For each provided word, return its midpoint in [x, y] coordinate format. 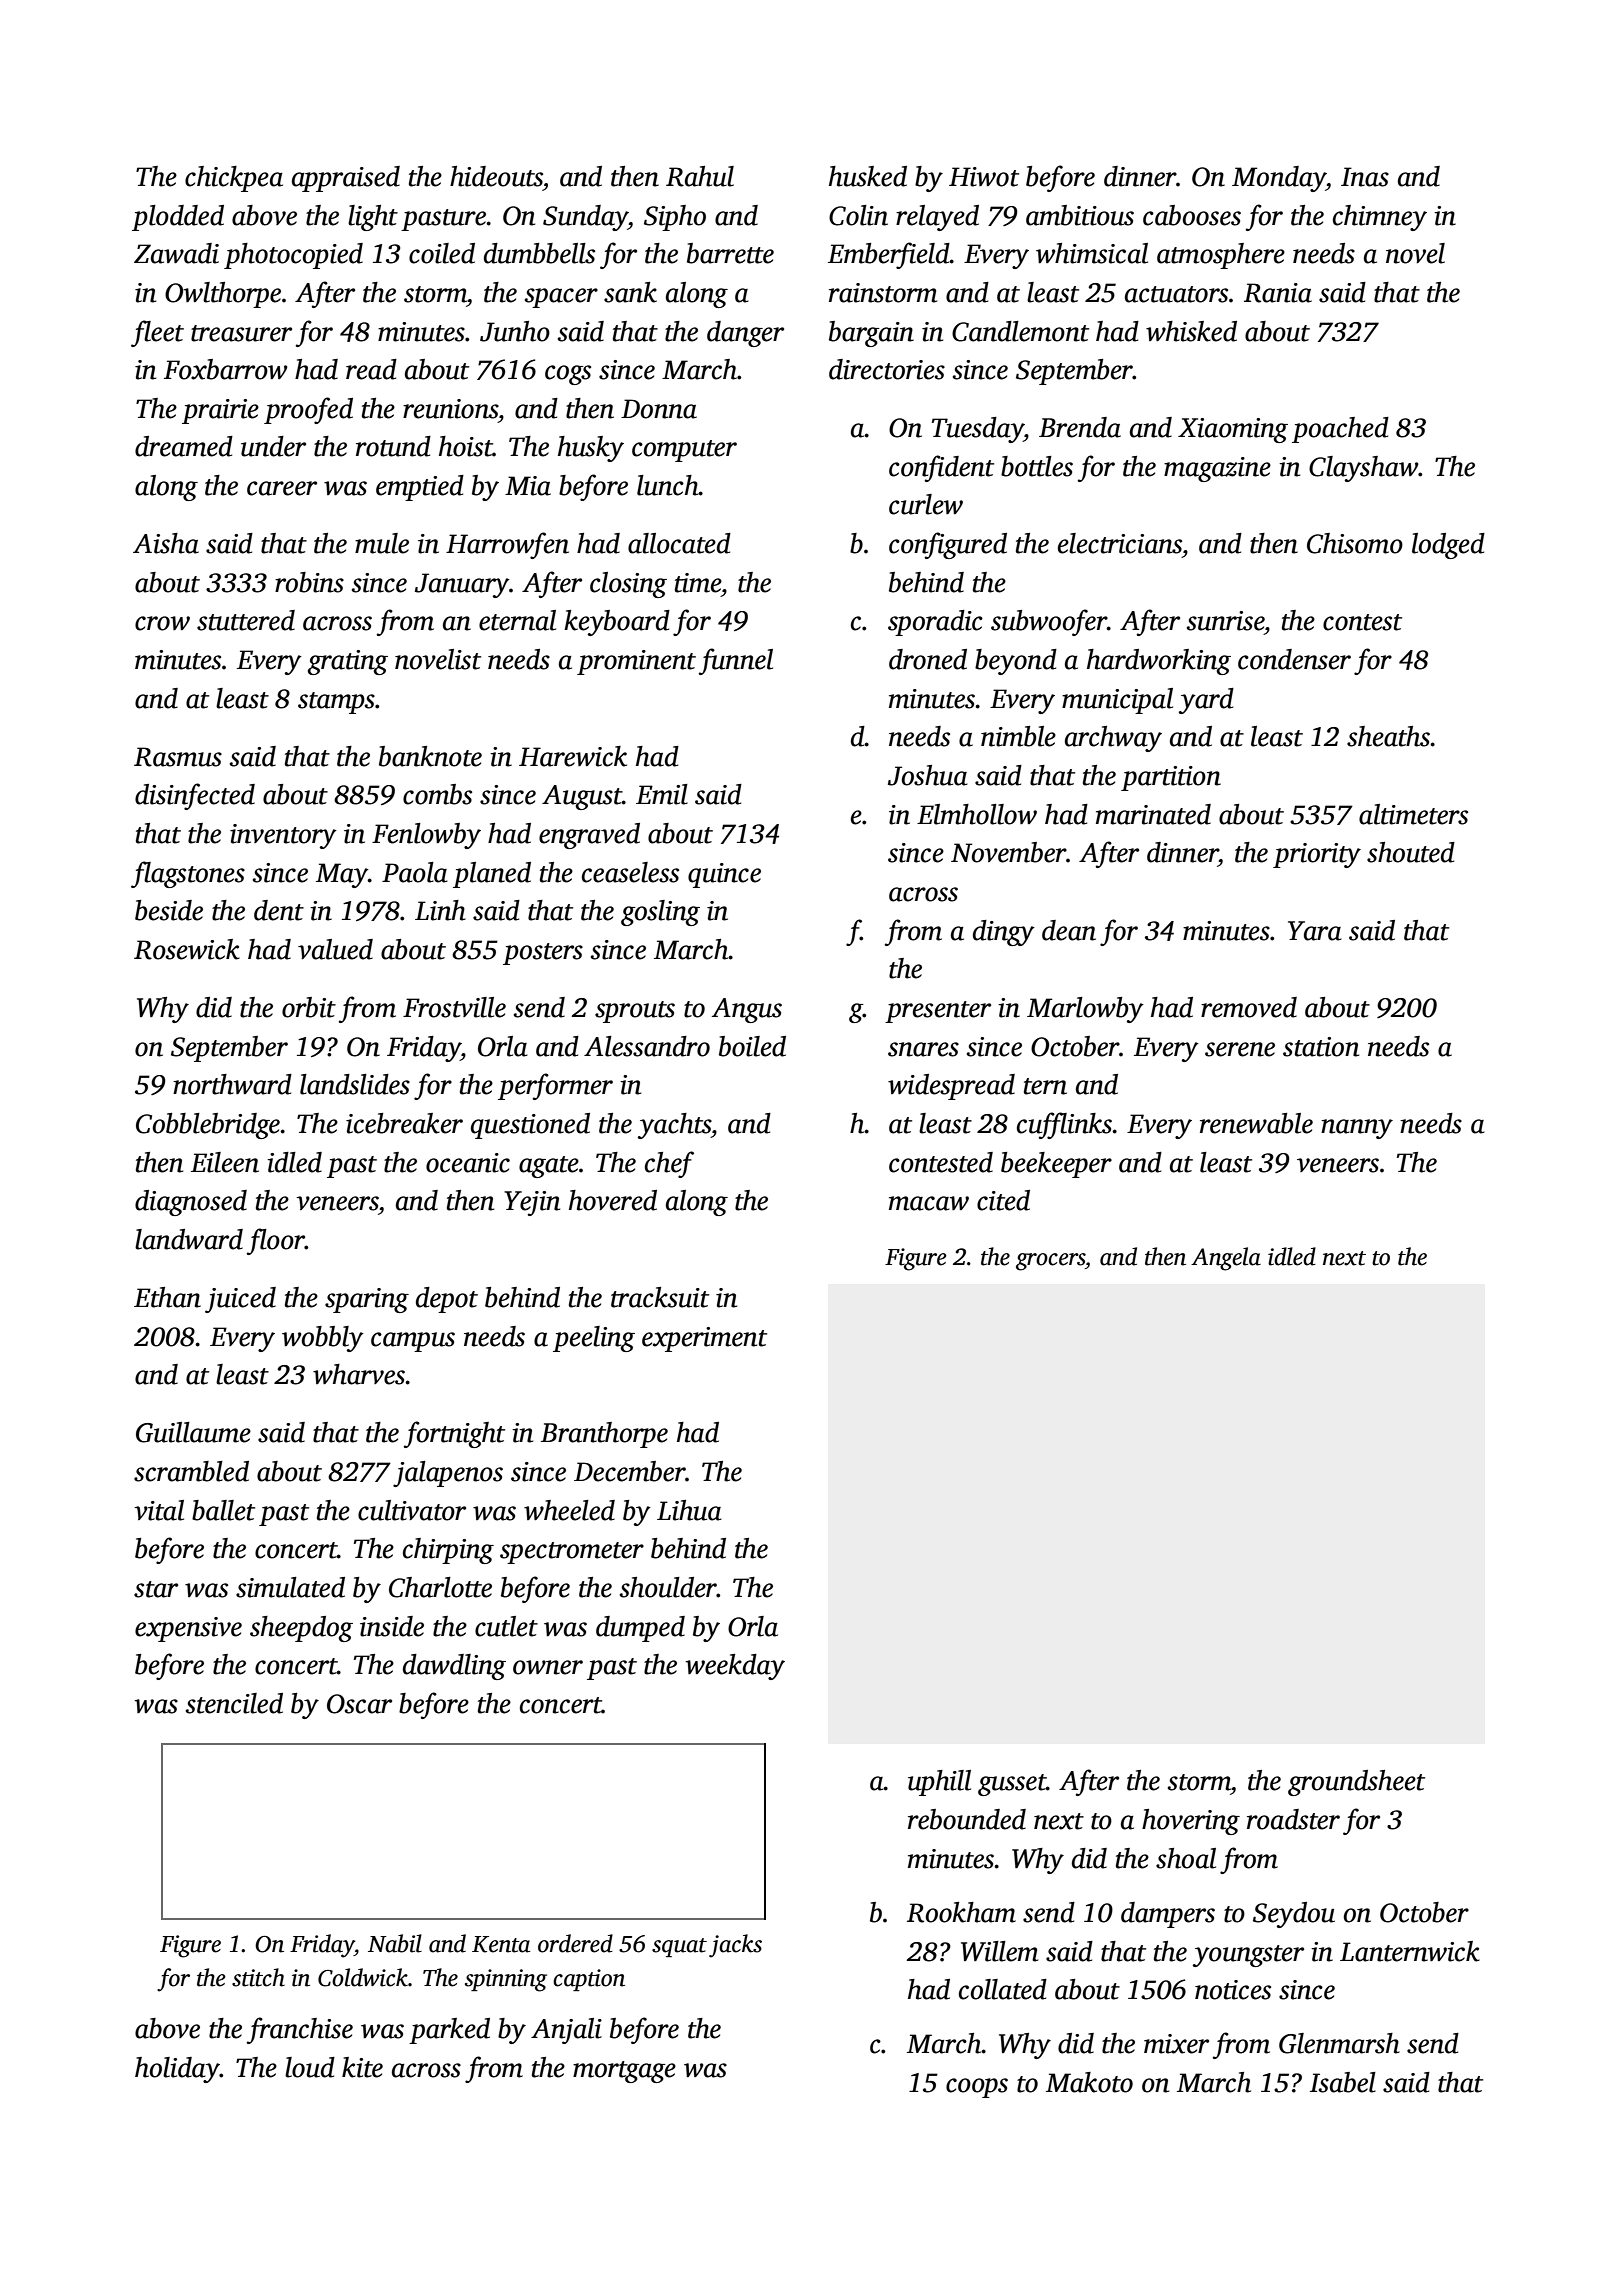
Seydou [1294, 1915]
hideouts [496, 176]
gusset [1012, 1785]
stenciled [234, 1703]
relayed [937, 218]
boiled [752, 1046]
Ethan [167, 1297]
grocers [1050, 1262]
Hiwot [984, 177]
